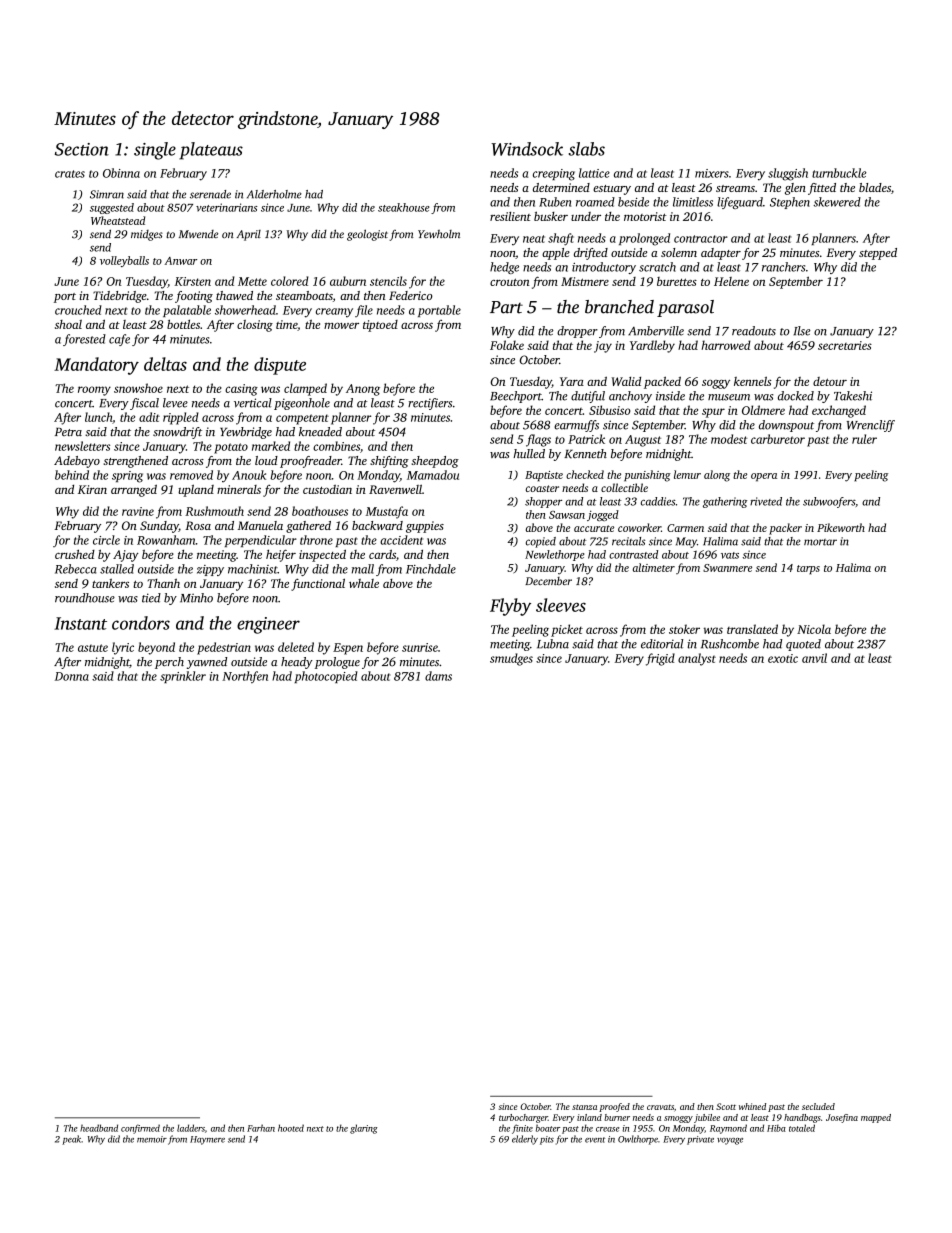 The image size is (952, 1233). Describe the element at coordinates (587, 149) in the screenshot. I see `slabs` at that location.
